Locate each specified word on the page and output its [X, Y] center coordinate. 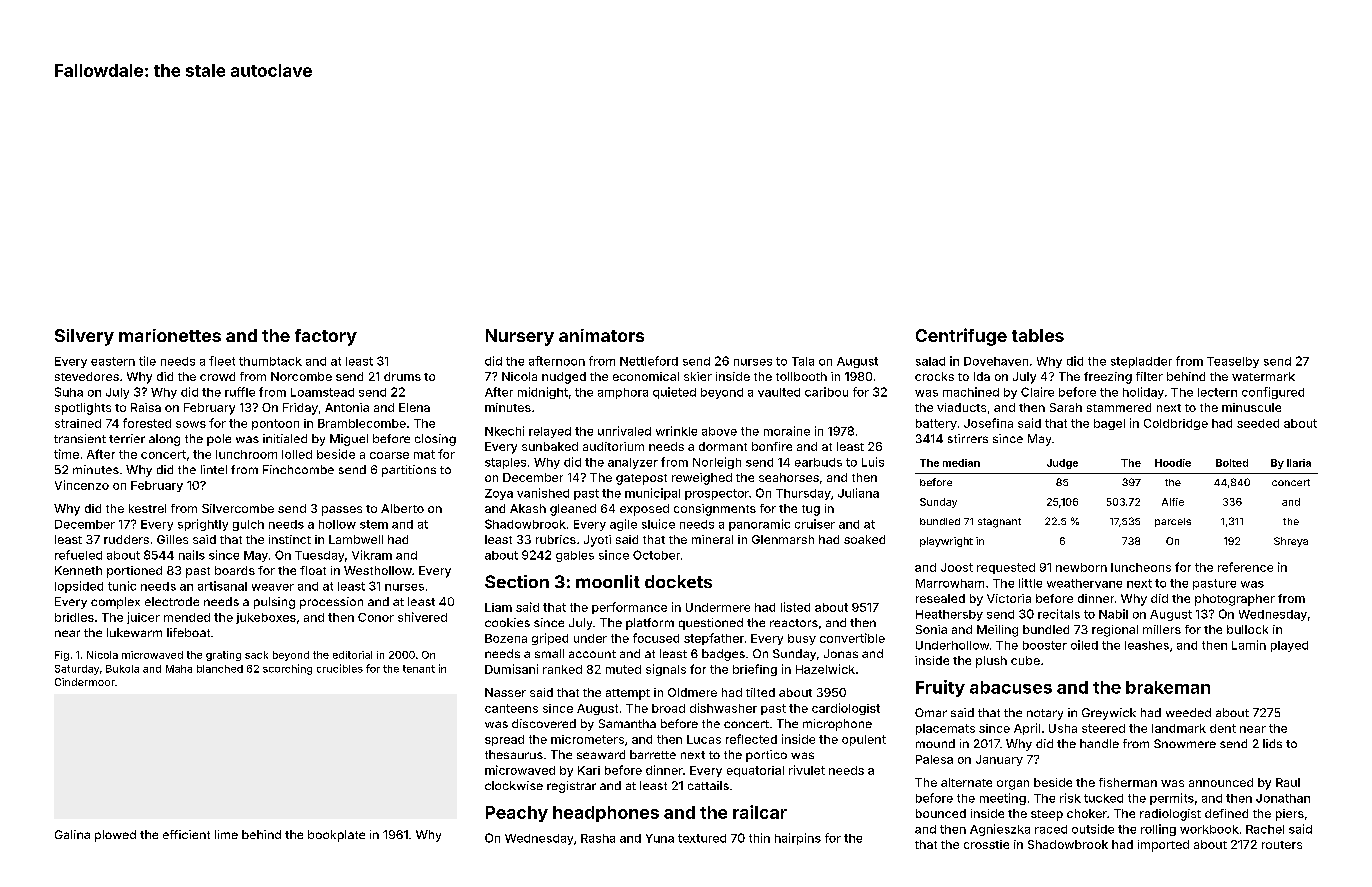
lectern [1217, 392]
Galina [72, 834]
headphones [606, 814]
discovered [544, 723]
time [66, 454]
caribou [826, 392]
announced [1221, 782]
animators [601, 335]
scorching [287, 669]
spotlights [83, 409]
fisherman [1128, 782]
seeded [1258, 423]
